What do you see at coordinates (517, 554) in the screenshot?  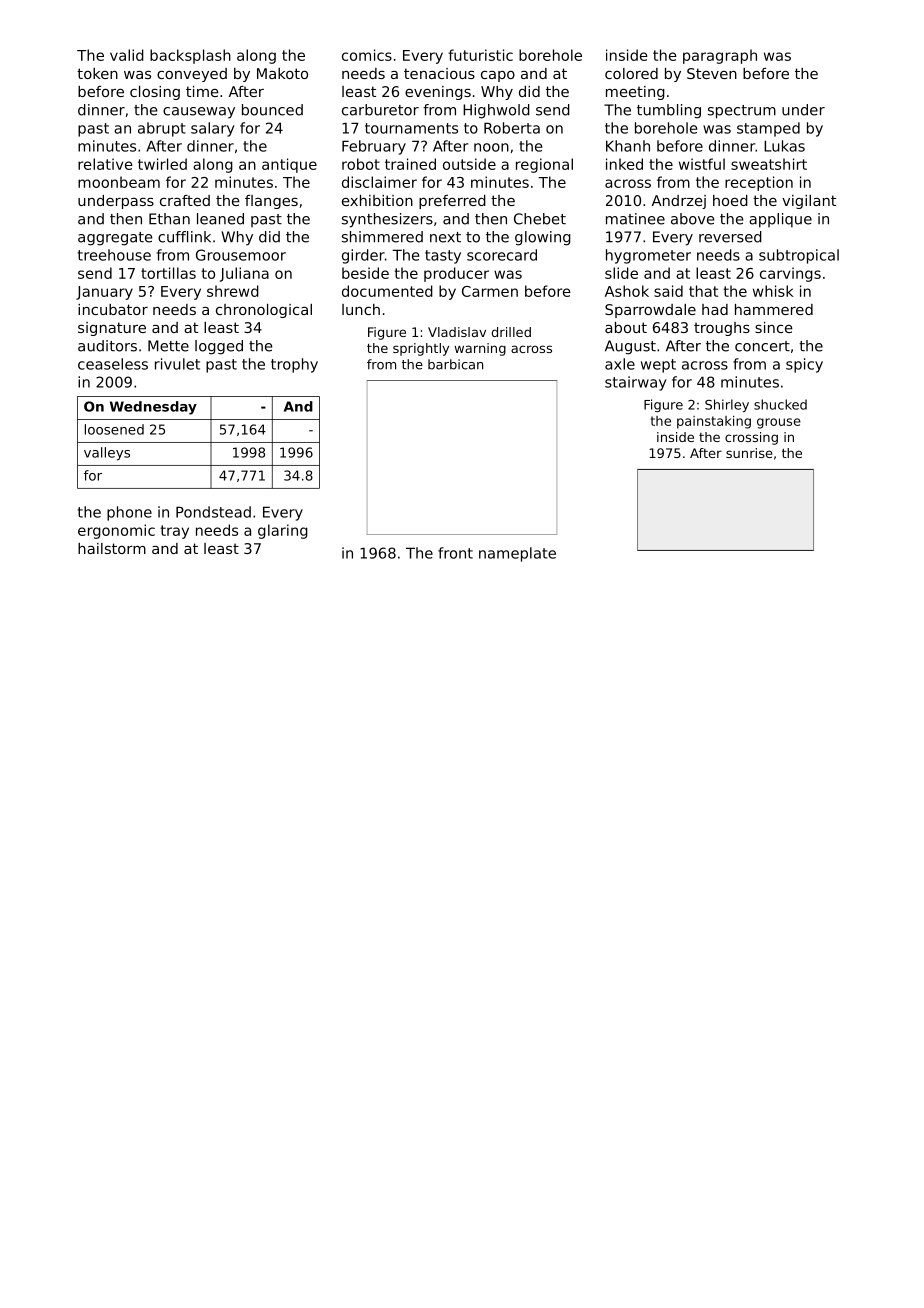 I see `nameplate` at bounding box center [517, 554].
